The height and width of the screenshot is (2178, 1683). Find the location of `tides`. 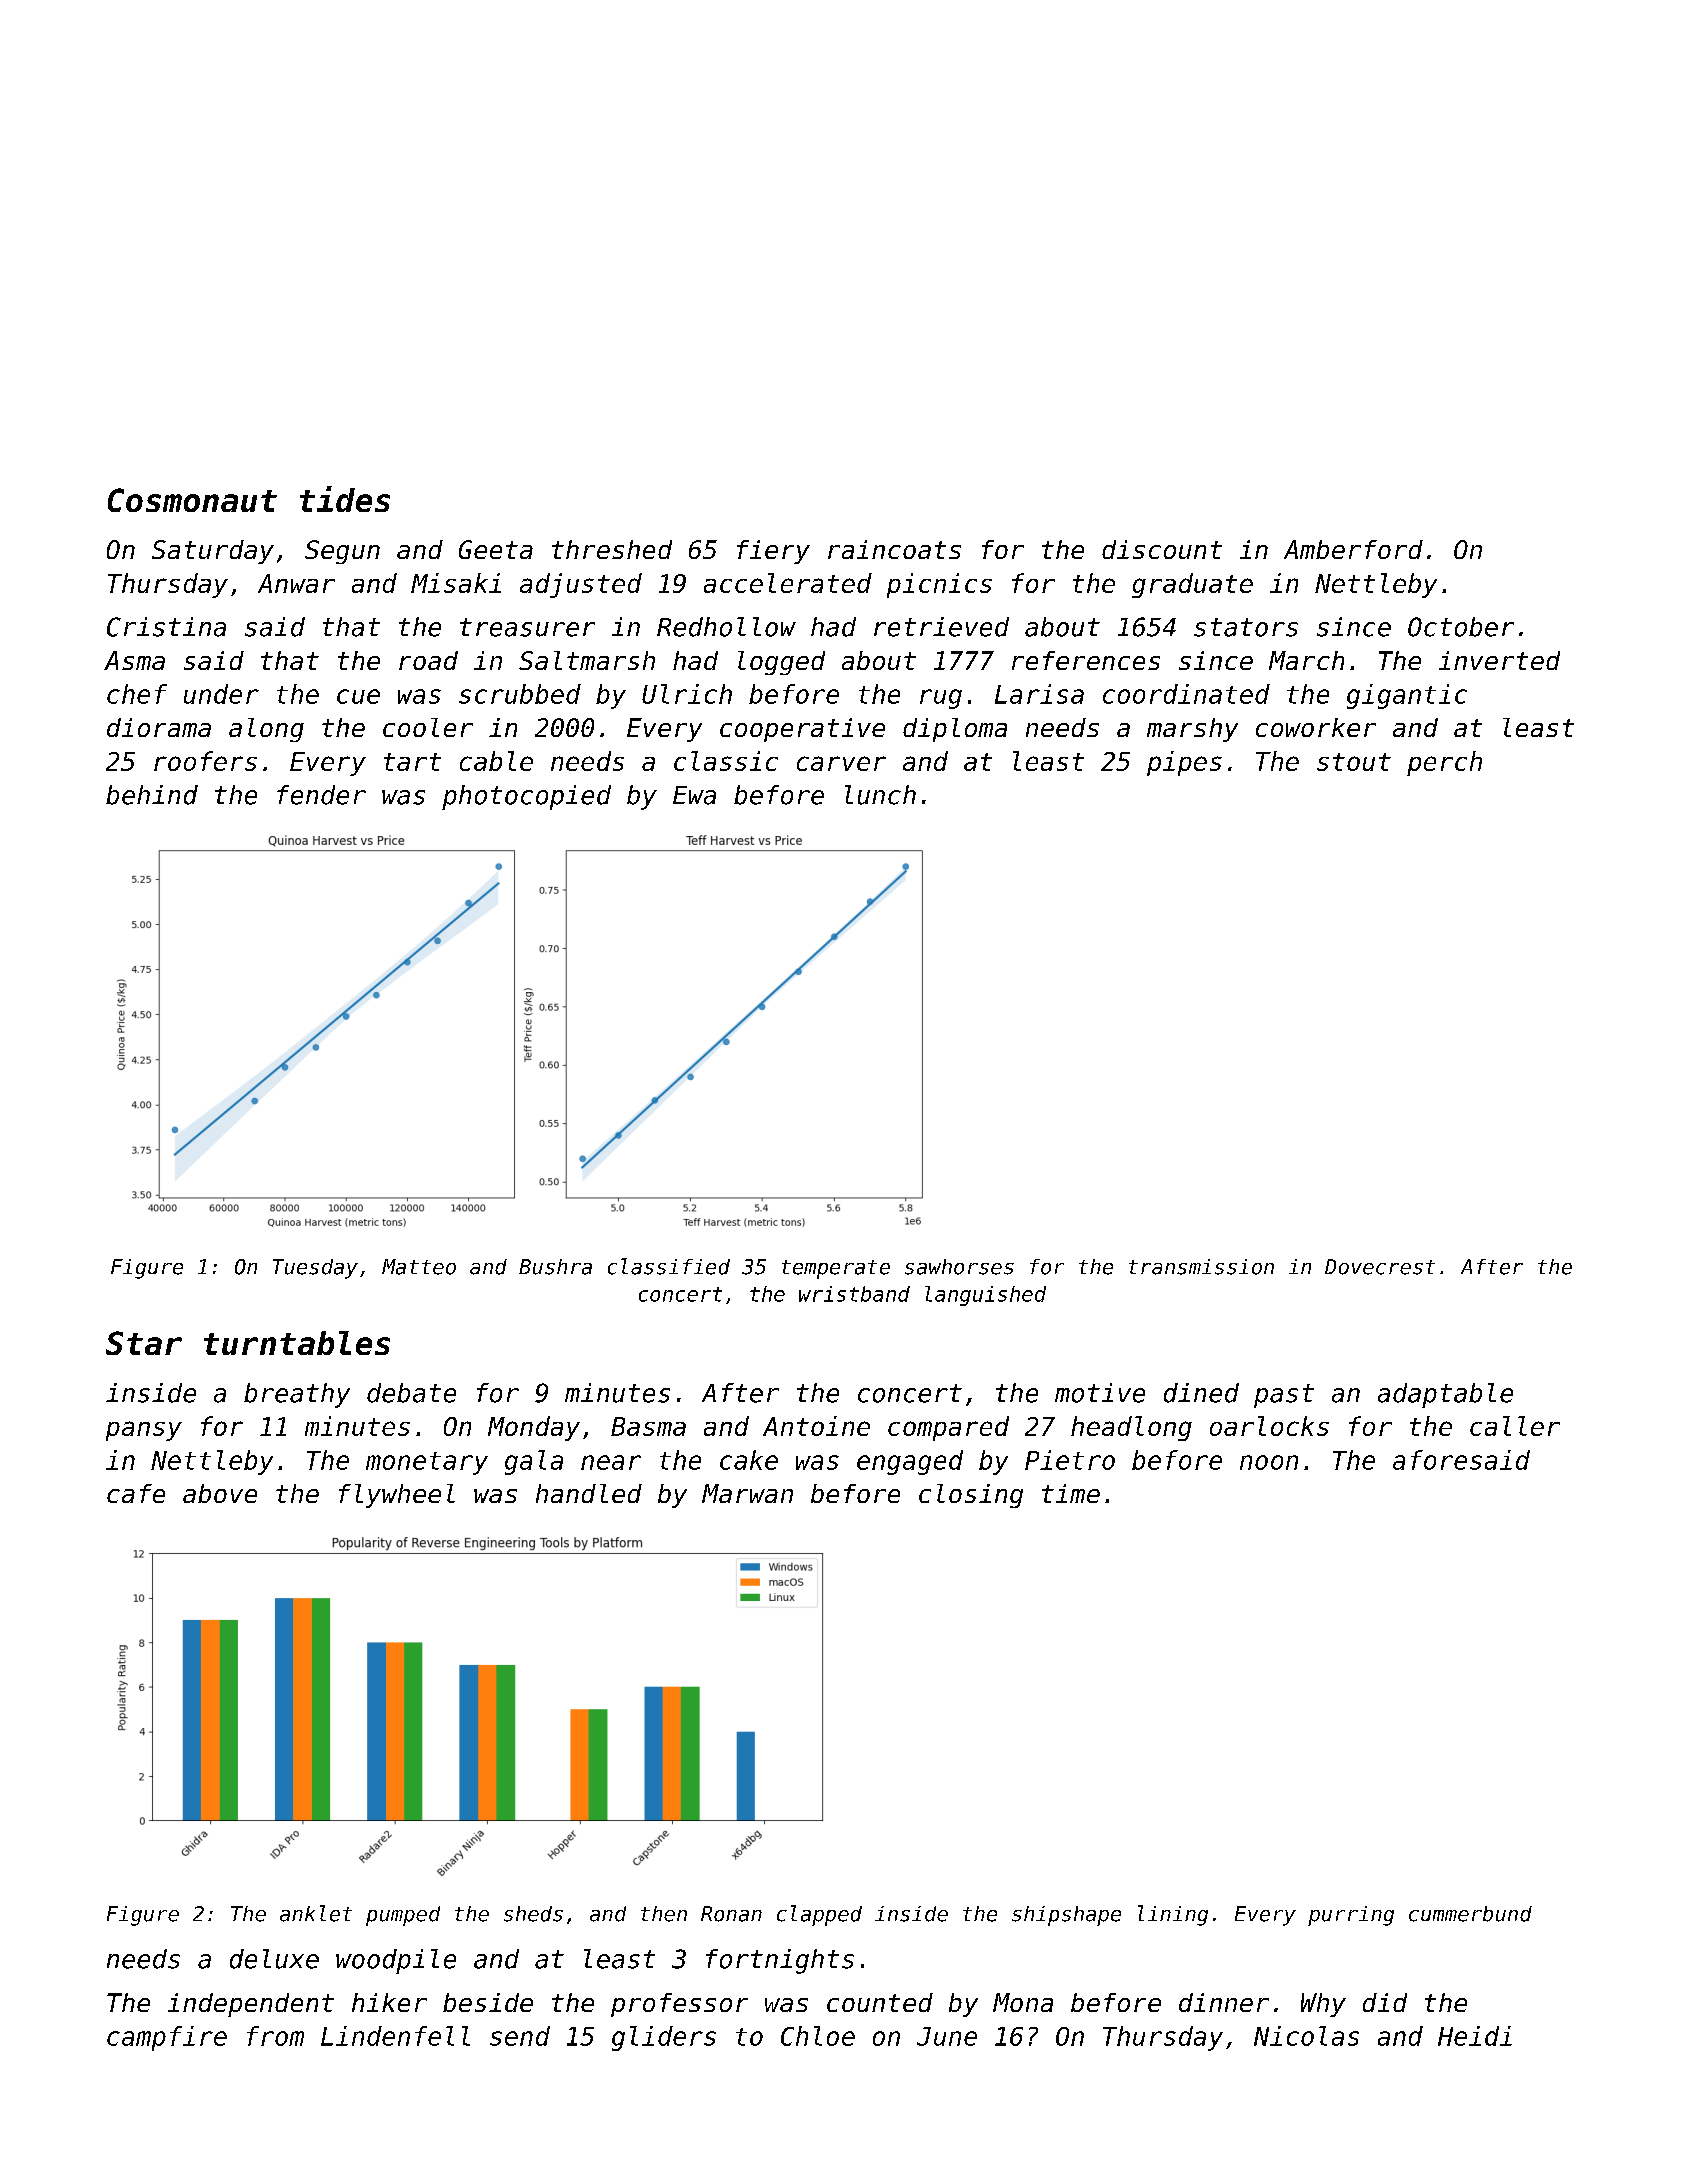

tides is located at coordinates (345, 499).
